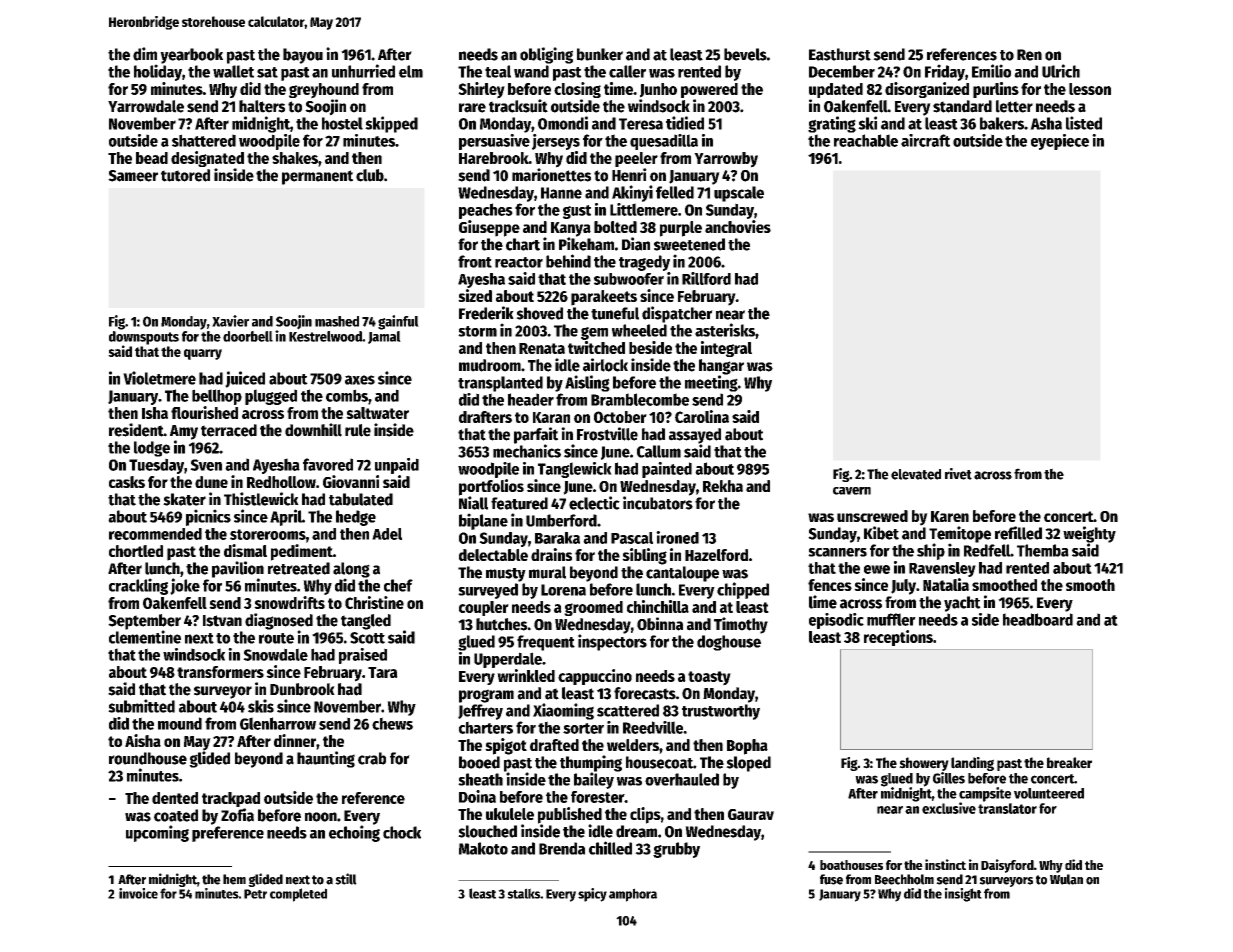 The width and height of the document is (1233, 952). What do you see at coordinates (184, 432) in the document?
I see `Amy` at bounding box center [184, 432].
